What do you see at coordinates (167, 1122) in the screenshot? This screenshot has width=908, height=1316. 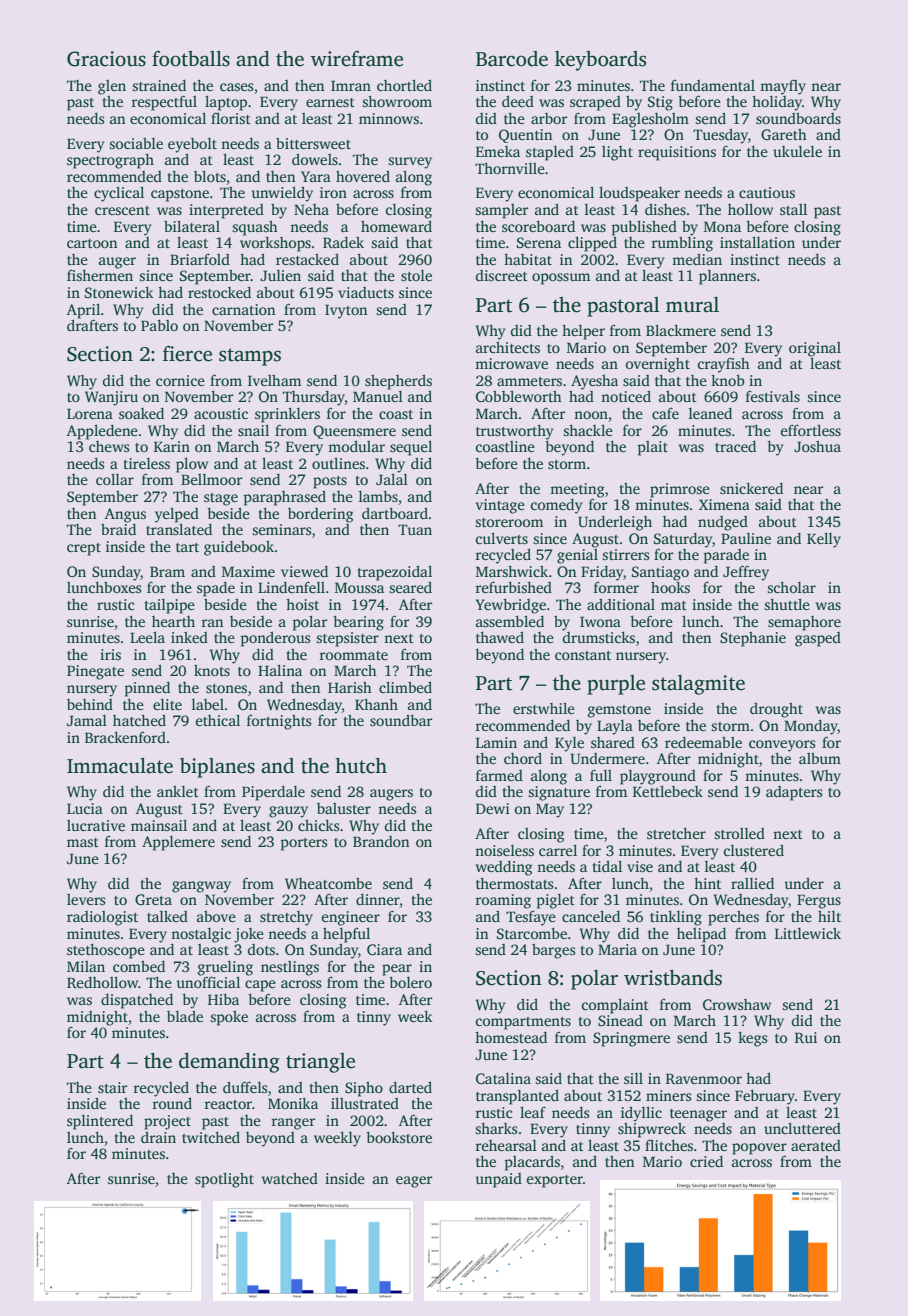 I see `project` at bounding box center [167, 1122].
